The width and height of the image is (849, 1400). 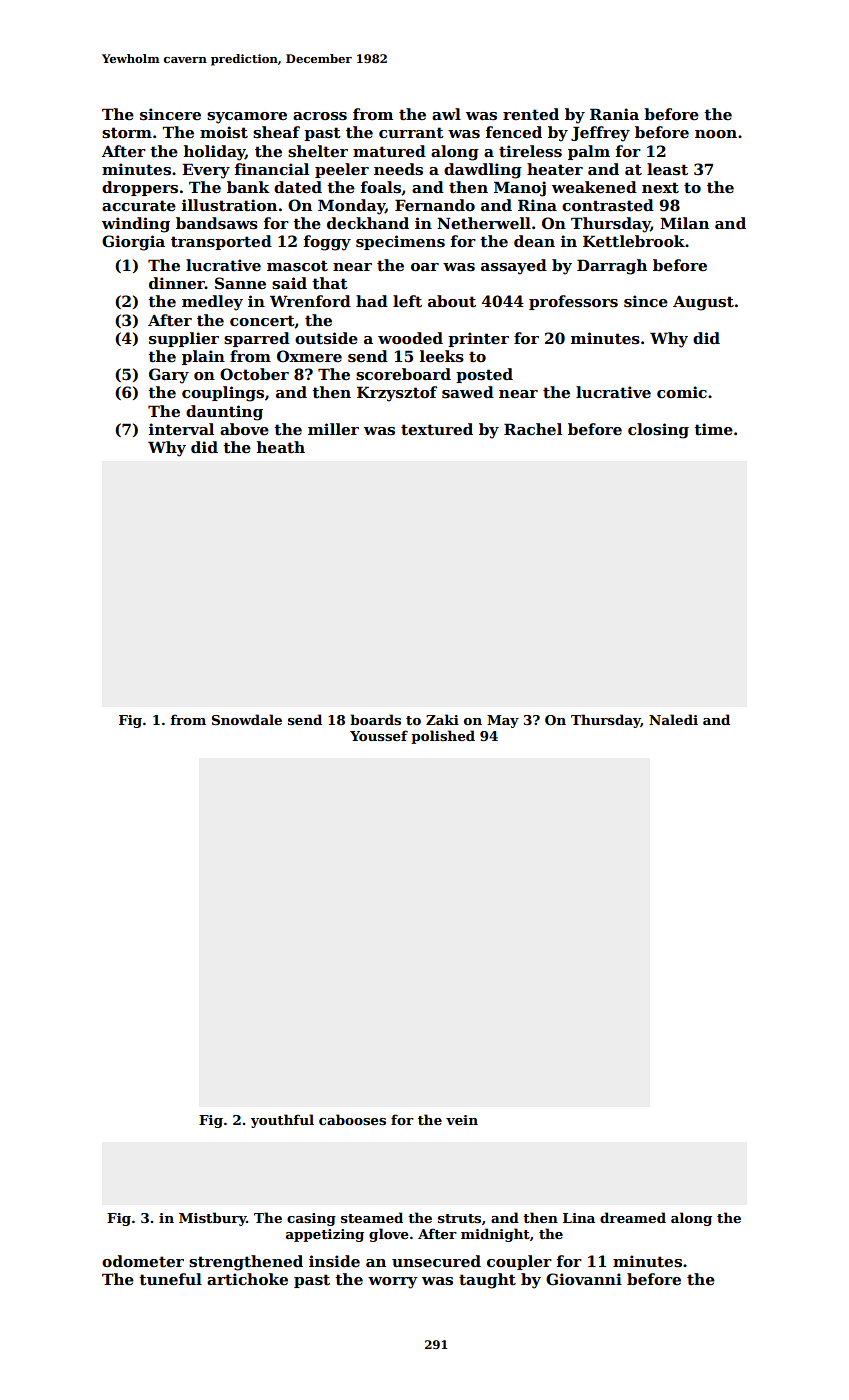 What do you see at coordinates (503, 721) in the image?
I see `May` at bounding box center [503, 721].
